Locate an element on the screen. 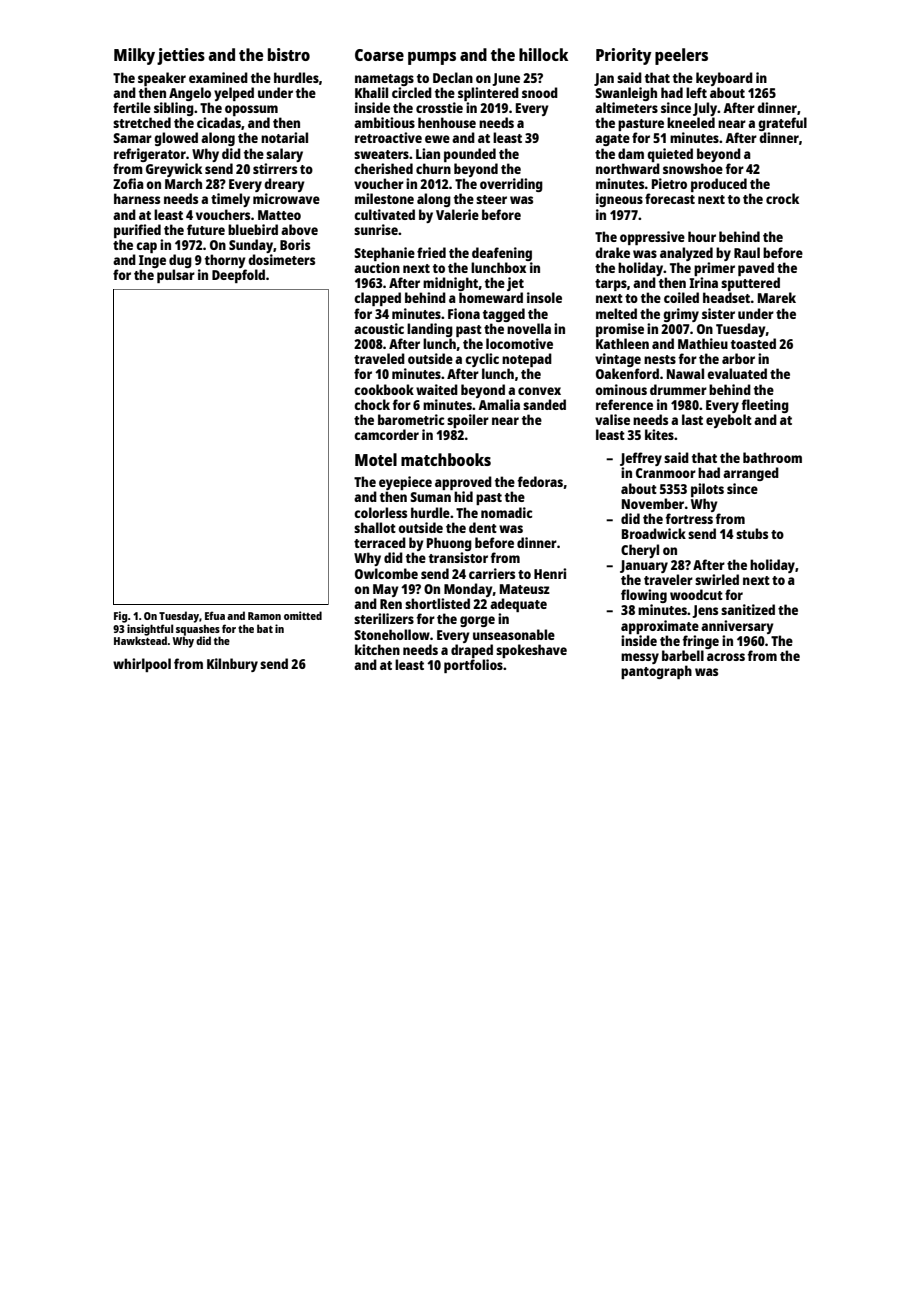 The image size is (924, 1308). sanded is located at coordinates (544, 404).
